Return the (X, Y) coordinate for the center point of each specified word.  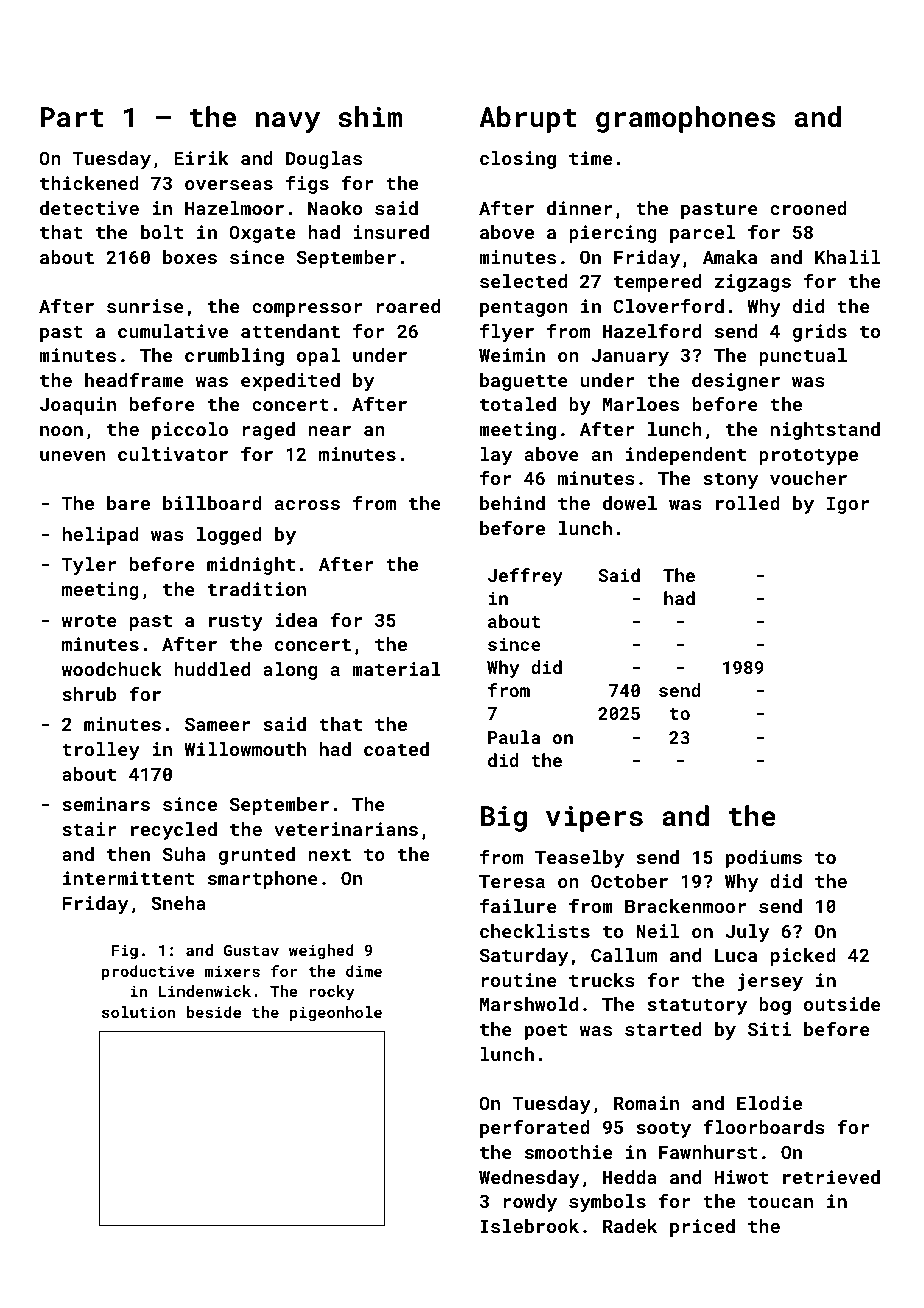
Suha (184, 854)
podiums (764, 859)
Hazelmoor (234, 208)
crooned (808, 208)
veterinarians (346, 829)
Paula (514, 737)
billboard (212, 503)
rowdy (530, 1203)
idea (296, 620)
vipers (594, 818)
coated (396, 749)
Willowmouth (245, 749)
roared (408, 306)
